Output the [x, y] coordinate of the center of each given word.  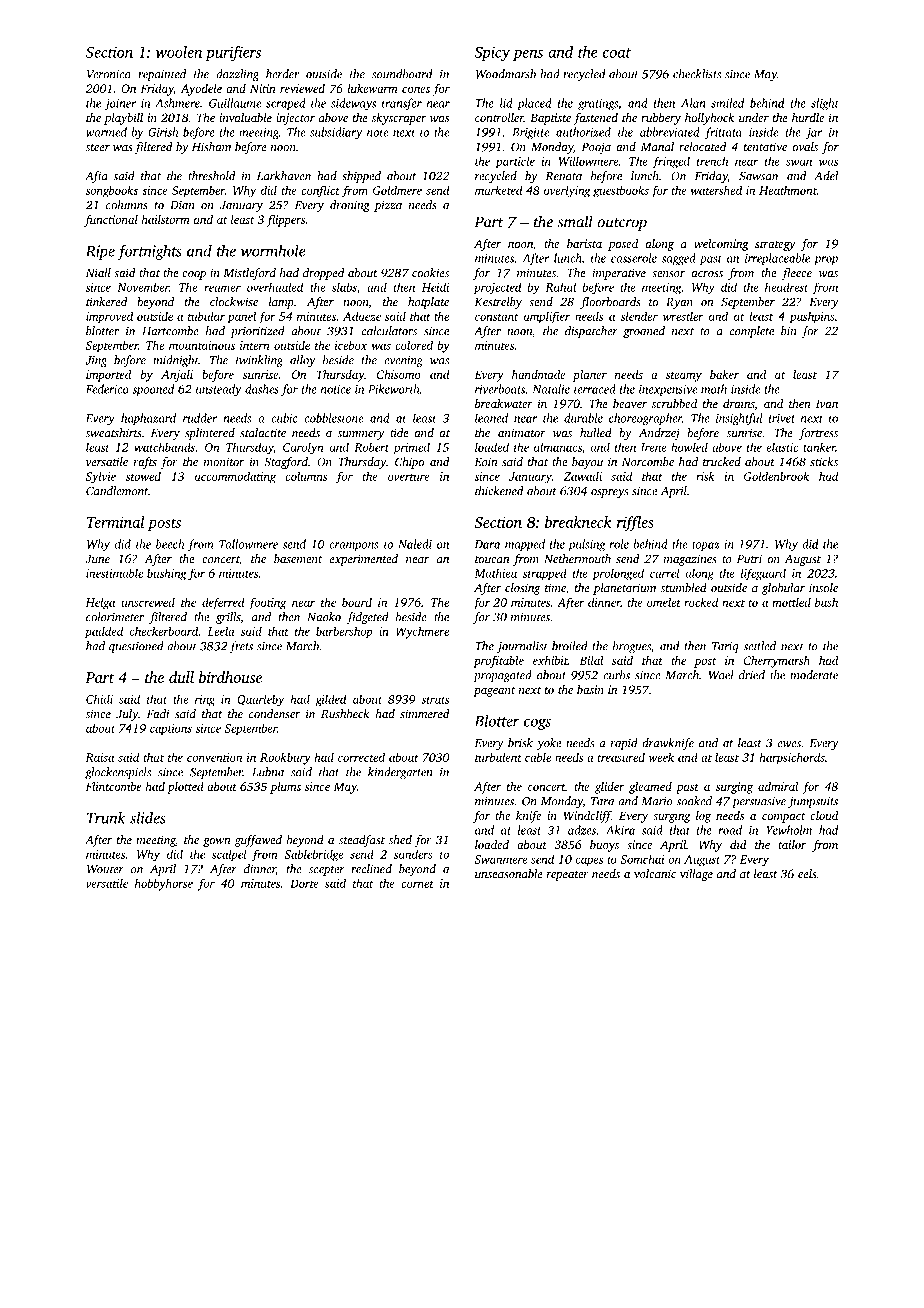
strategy [775, 246]
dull [181, 677]
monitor [224, 462]
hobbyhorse [164, 884]
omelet [664, 602]
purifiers [233, 53]
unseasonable [509, 873]
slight [825, 104]
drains [739, 403]
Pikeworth [393, 389]
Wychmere [422, 632]
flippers [285, 221]
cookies [430, 272]
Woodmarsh [506, 74]
